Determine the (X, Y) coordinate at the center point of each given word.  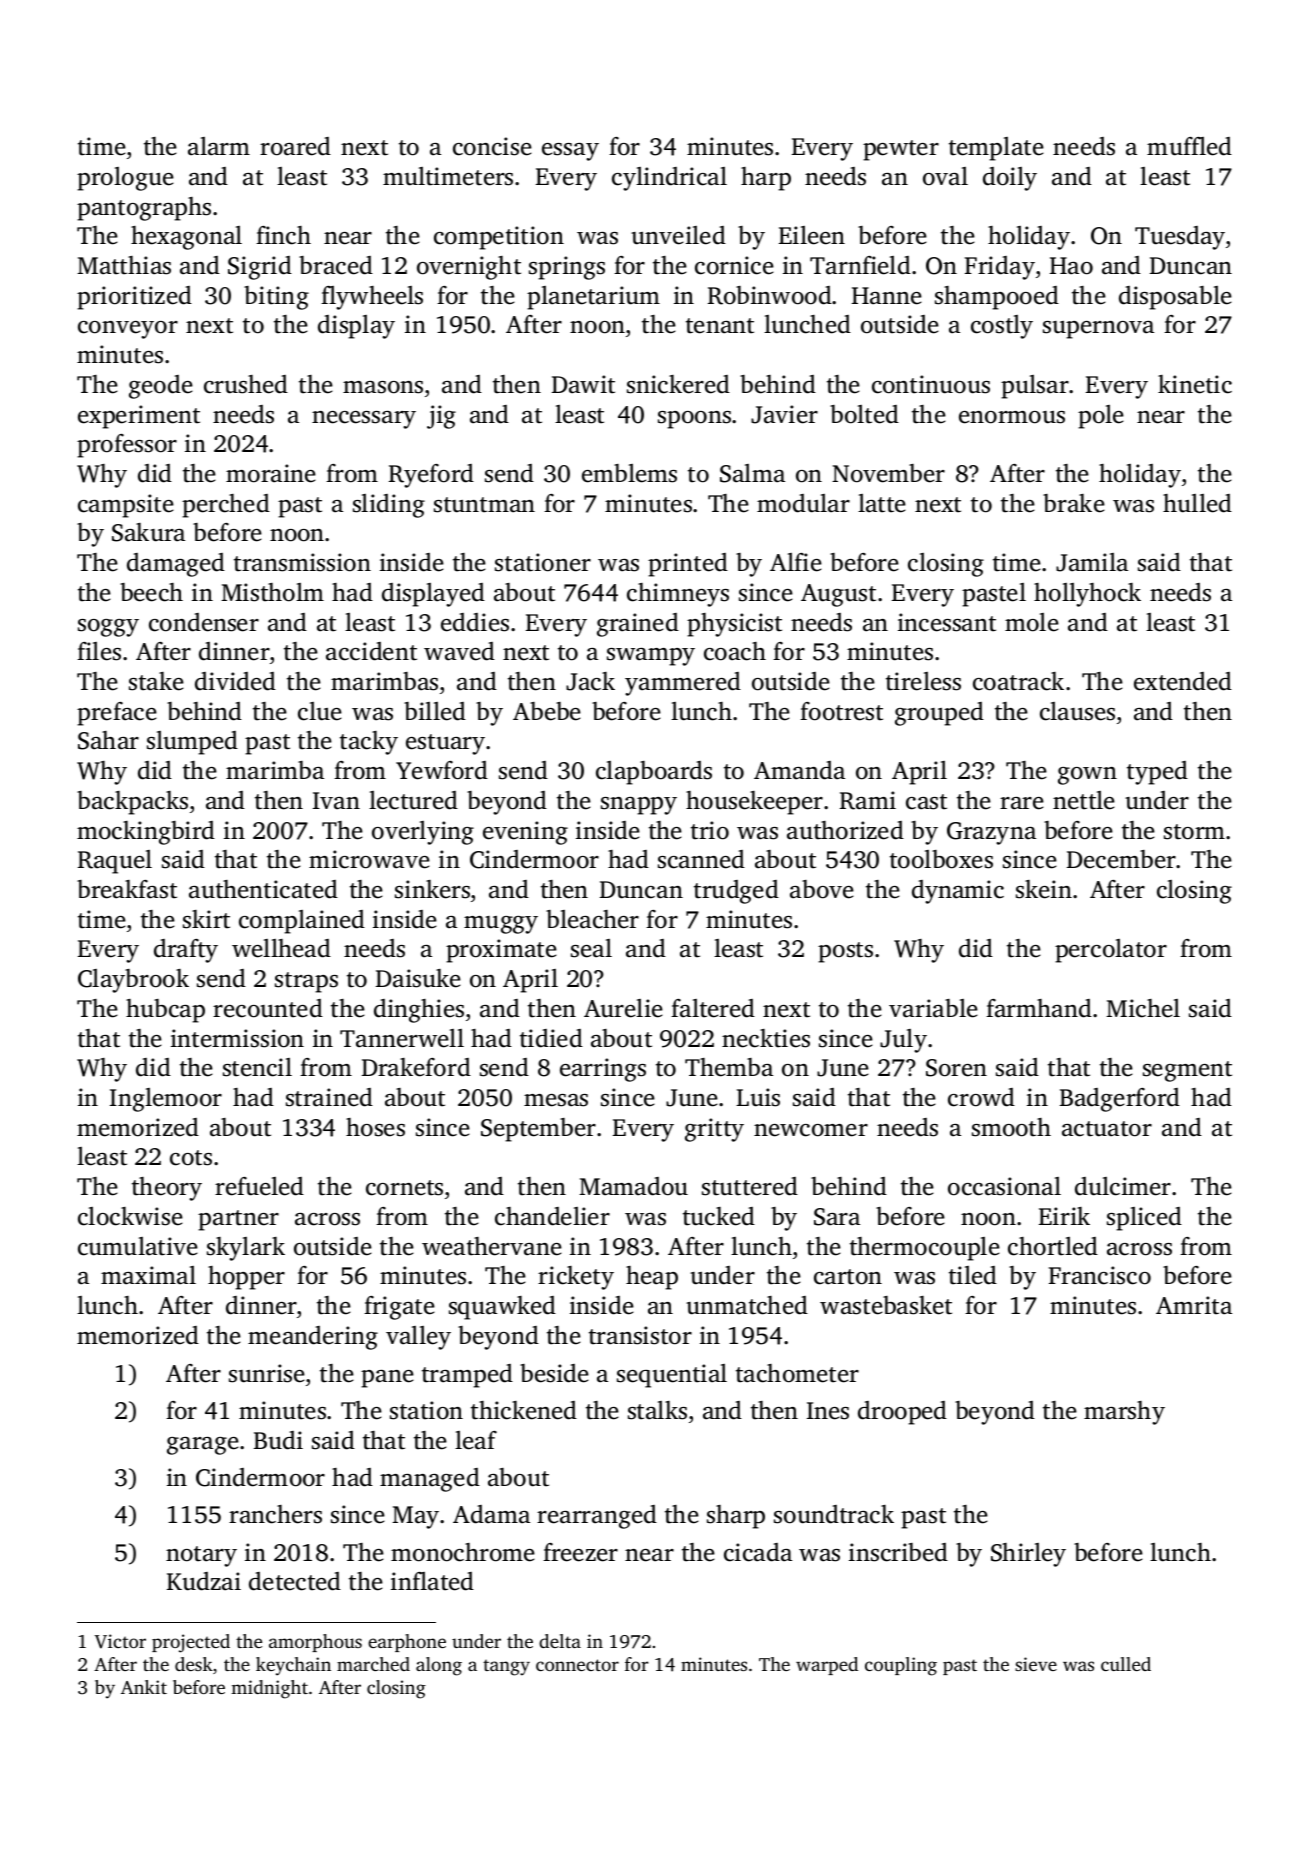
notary (201, 1556)
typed (1157, 773)
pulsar (1035, 387)
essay (570, 152)
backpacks (132, 803)
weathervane (492, 1246)
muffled (1189, 146)
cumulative (138, 1246)
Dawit (583, 384)
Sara (837, 1217)
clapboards (654, 773)
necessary (364, 420)
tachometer (797, 1373)
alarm (219, 146)
